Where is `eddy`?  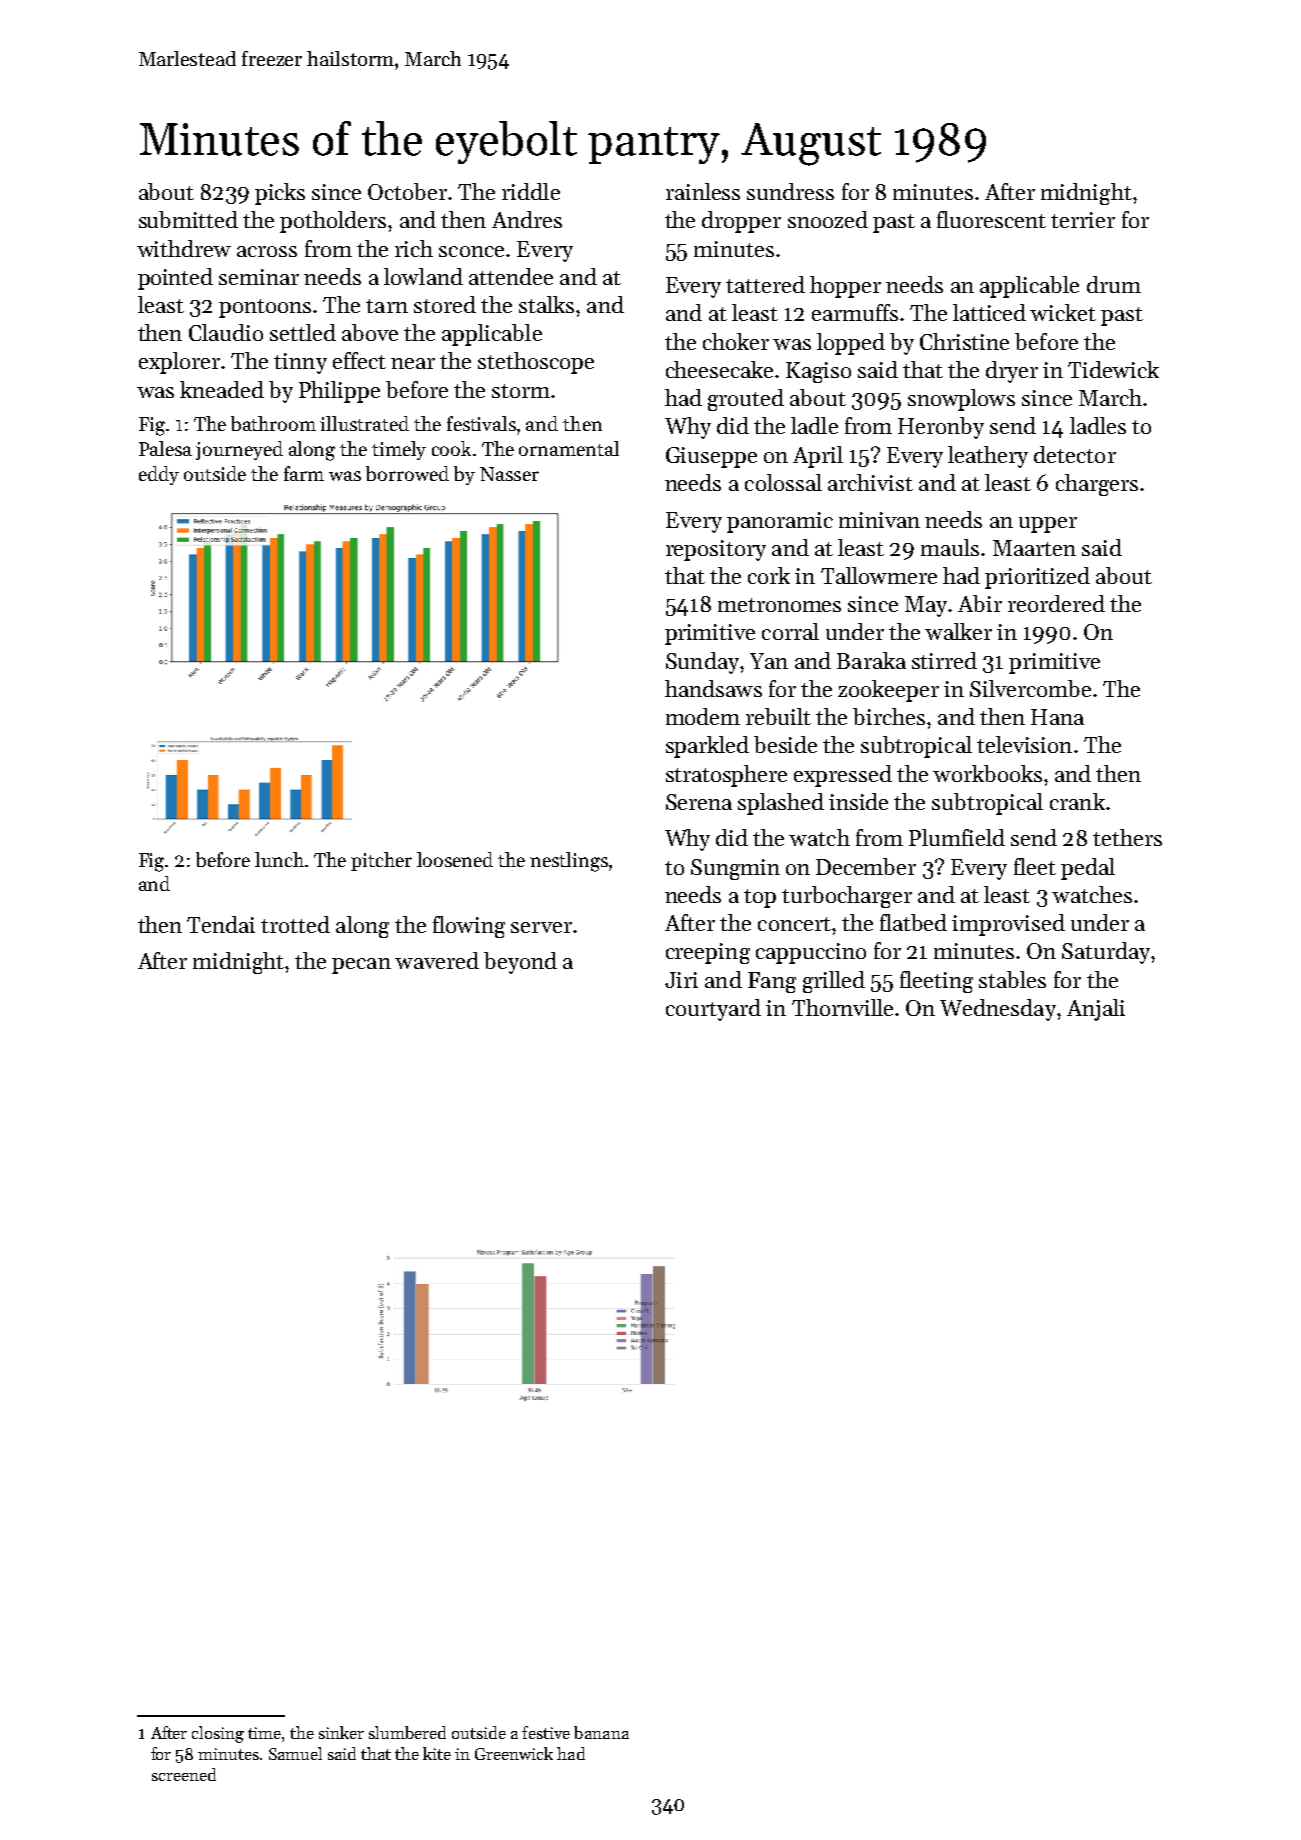
eddy is located at coordinates (159, 475).
